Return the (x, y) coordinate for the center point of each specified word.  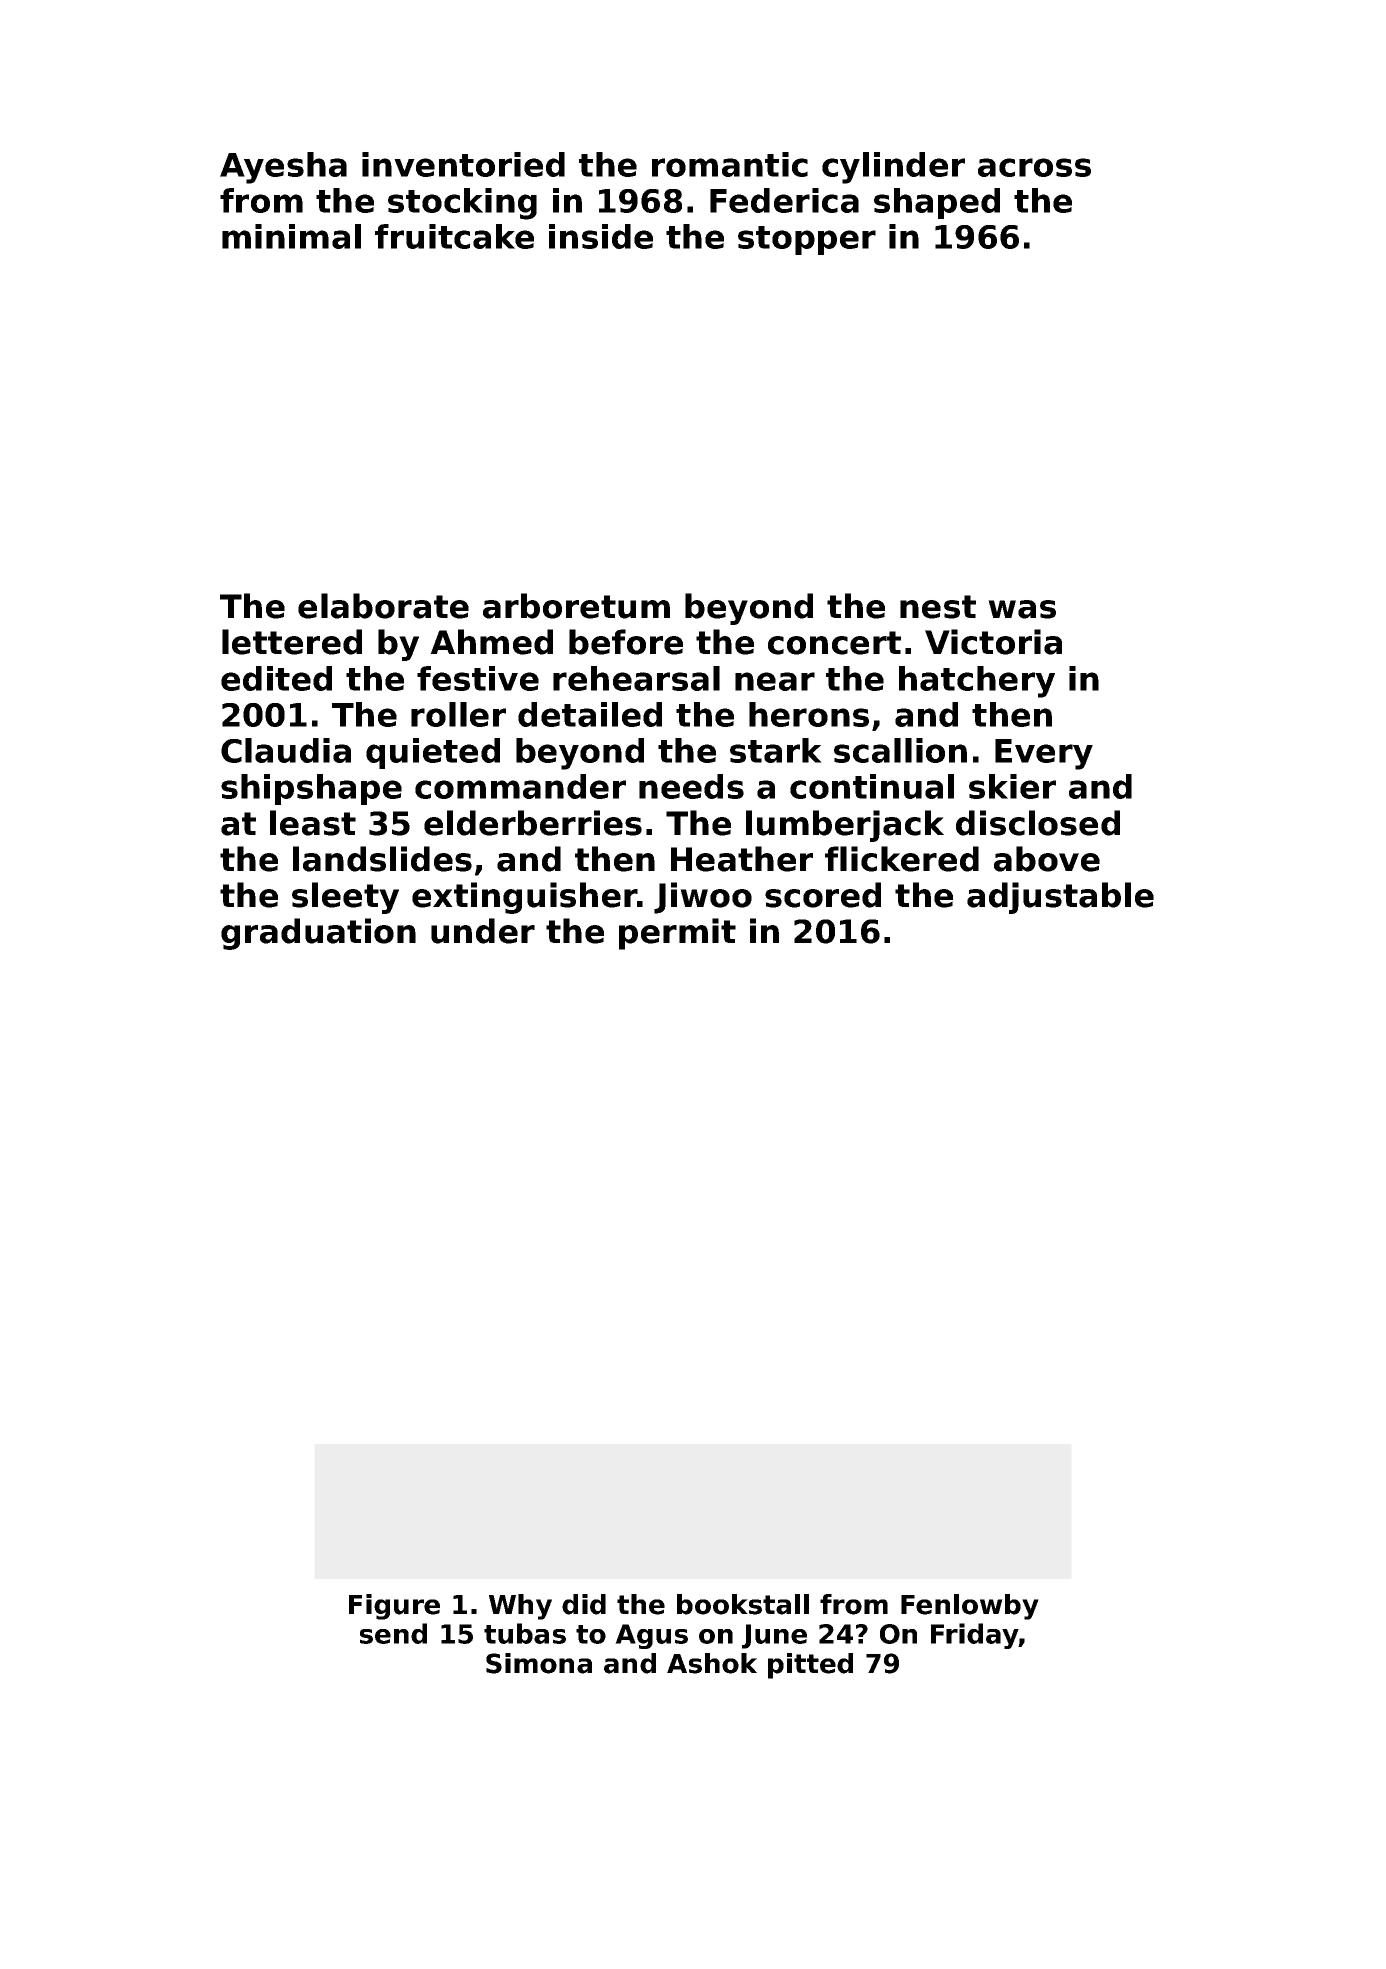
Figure (394, 1607)
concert (834, 643)
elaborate (383, 606)
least (313, 823)
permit (677, 934)
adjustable (1060, 898)
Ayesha (283, 168)
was (1022, 609)
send (393, 1633)
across (1034, 167)
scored (823, 895)
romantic (730, 164)
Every (1044, 754)
